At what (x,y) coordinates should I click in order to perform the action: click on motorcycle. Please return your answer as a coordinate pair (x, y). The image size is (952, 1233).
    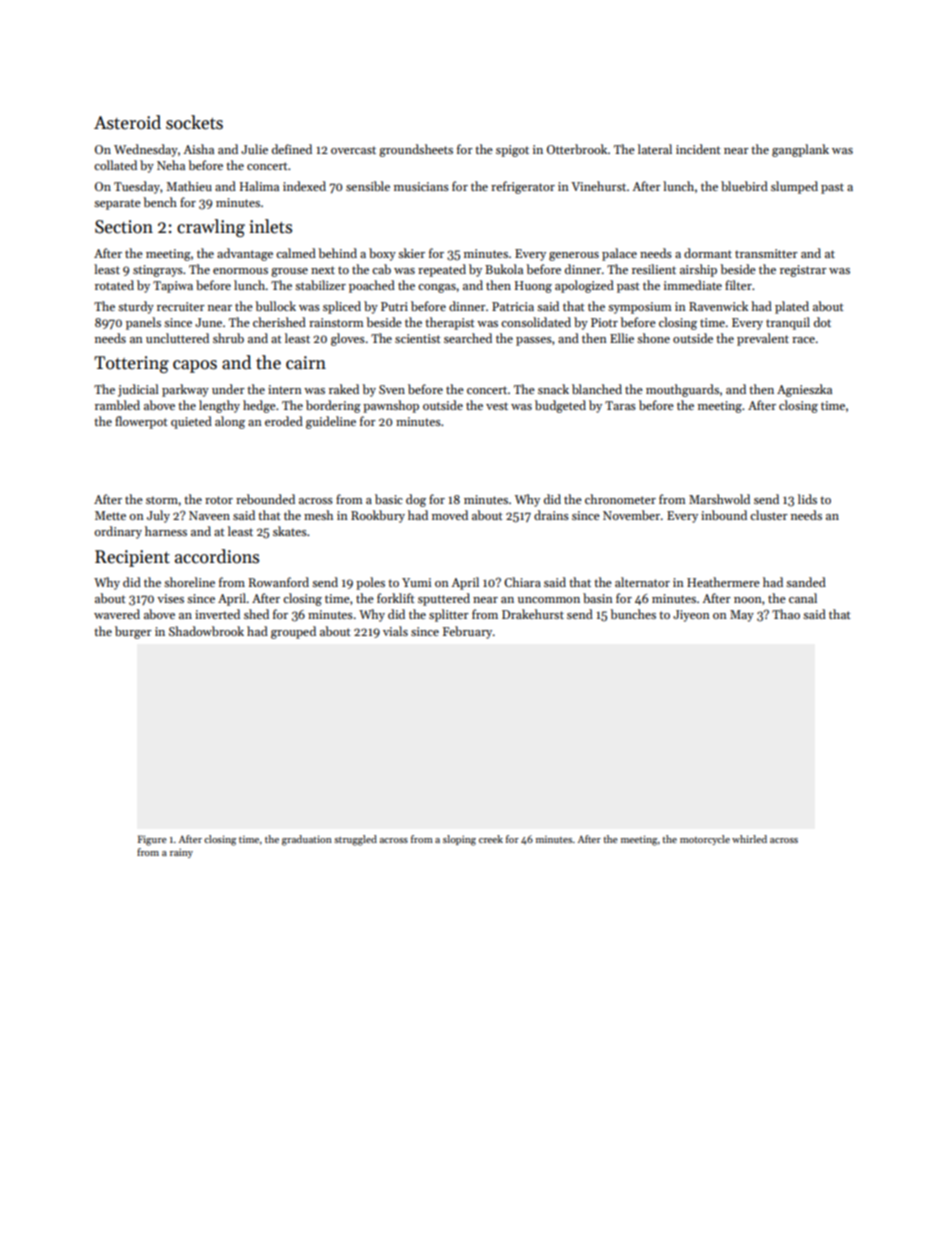
    Looking at the image, I should click on (705, 840).
